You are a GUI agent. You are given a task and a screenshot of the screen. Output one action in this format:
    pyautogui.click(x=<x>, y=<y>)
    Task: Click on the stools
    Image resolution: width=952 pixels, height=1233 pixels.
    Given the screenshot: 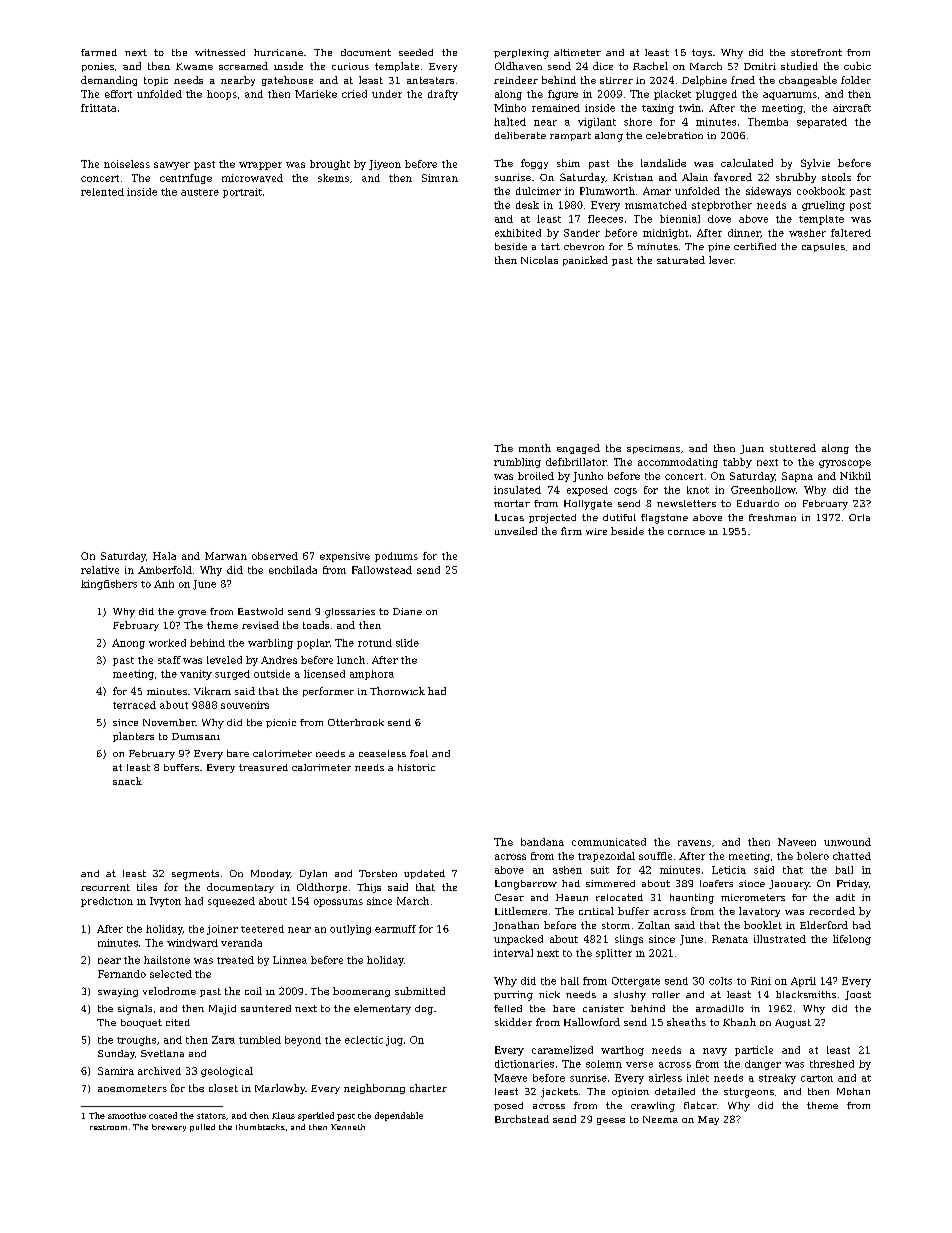 What is the action you would take?
    pyautogui.click(x=836, y=177)
